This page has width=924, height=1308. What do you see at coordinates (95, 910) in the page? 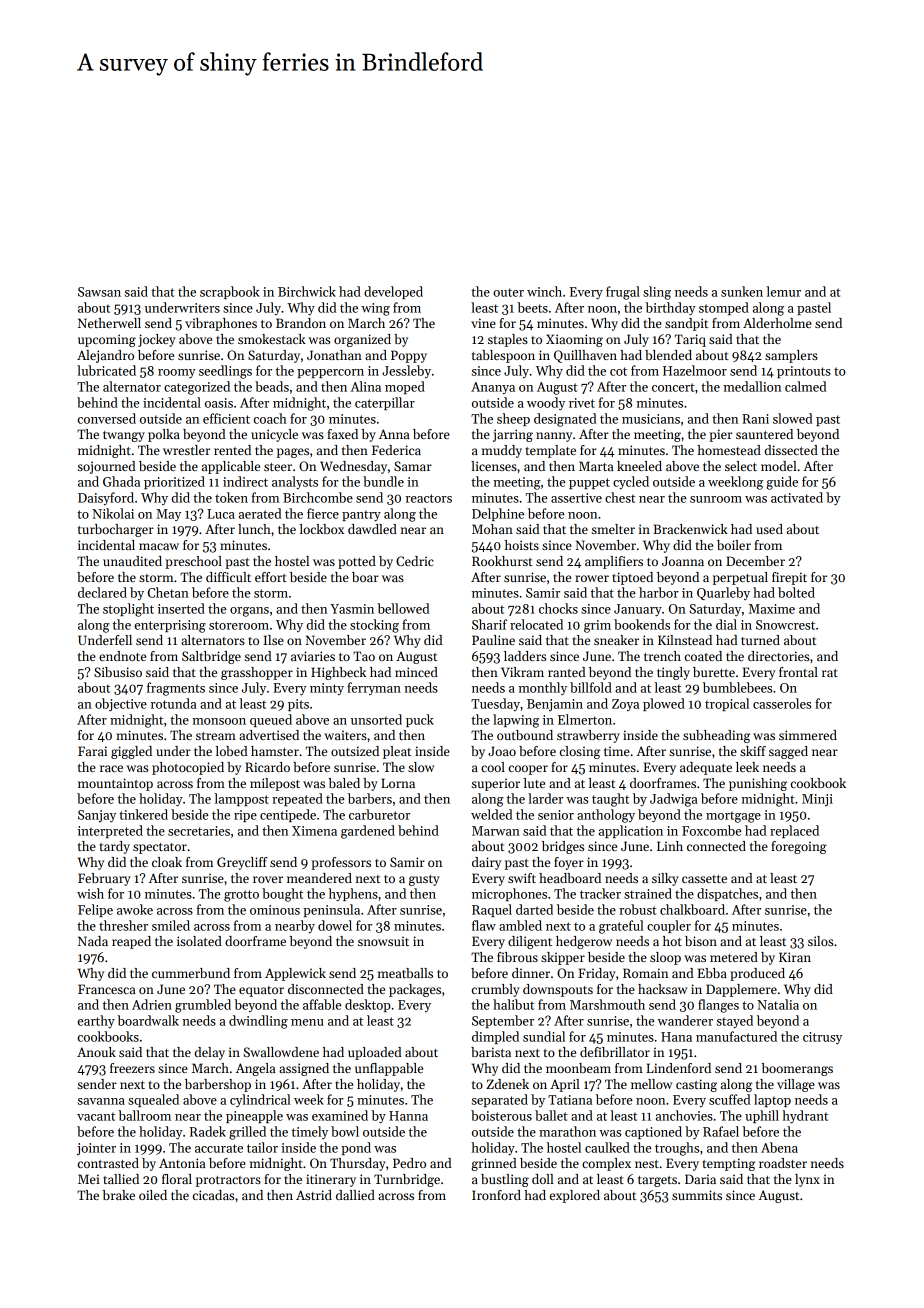
I see `Felipe` at bounding box center [95, 910].
